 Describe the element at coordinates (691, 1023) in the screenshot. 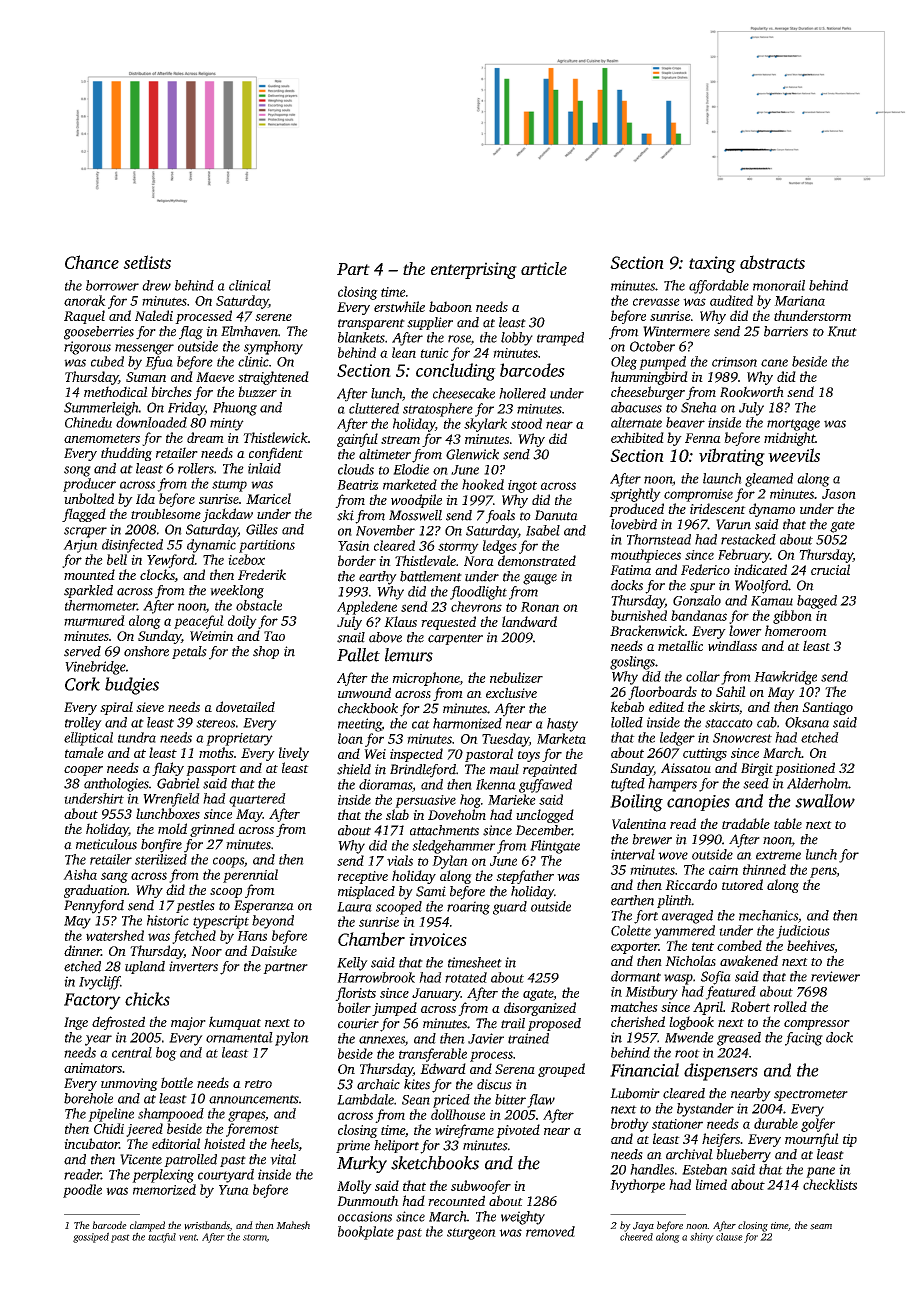

I see `logbook` at that location.
